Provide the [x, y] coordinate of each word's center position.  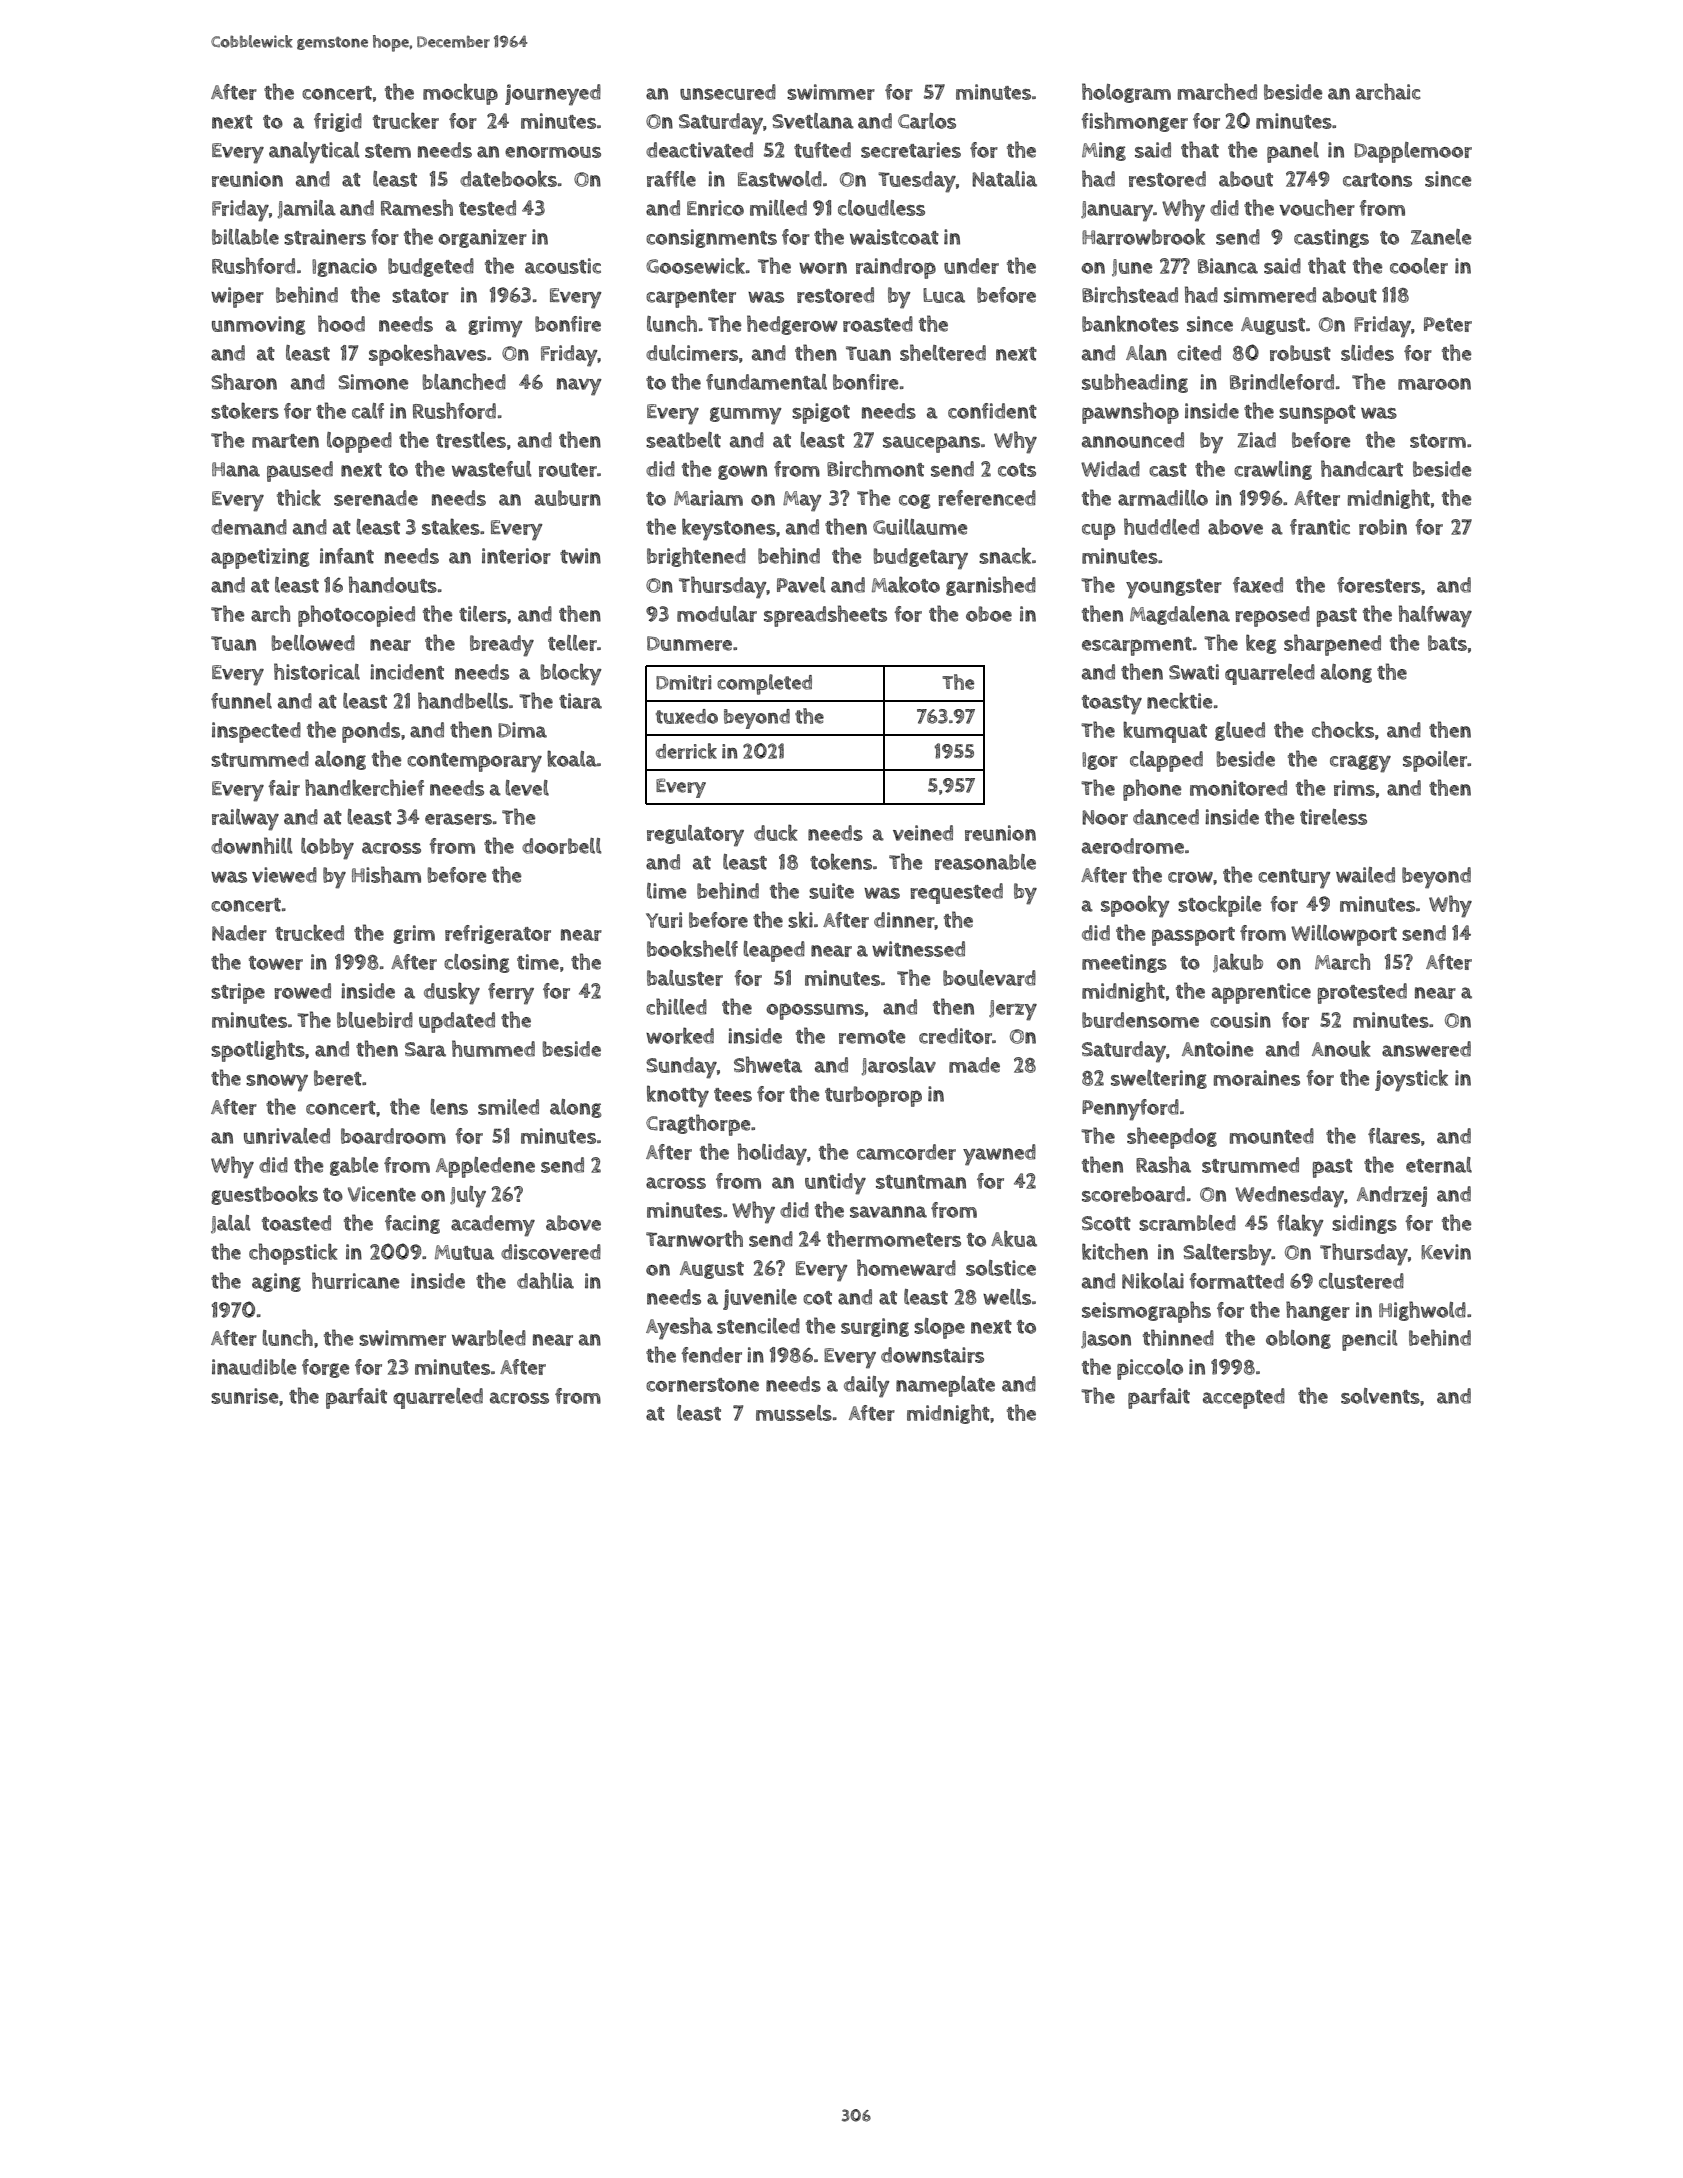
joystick [1411, 1080]
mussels [794, 1413]
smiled [508, 1107]
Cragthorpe [698, 1125]
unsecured [728, 92]
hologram [1126, 93]
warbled [489, 1338]
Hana [236, 469]
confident [992, 411]
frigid [338, 122]
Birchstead [1130, 294]
